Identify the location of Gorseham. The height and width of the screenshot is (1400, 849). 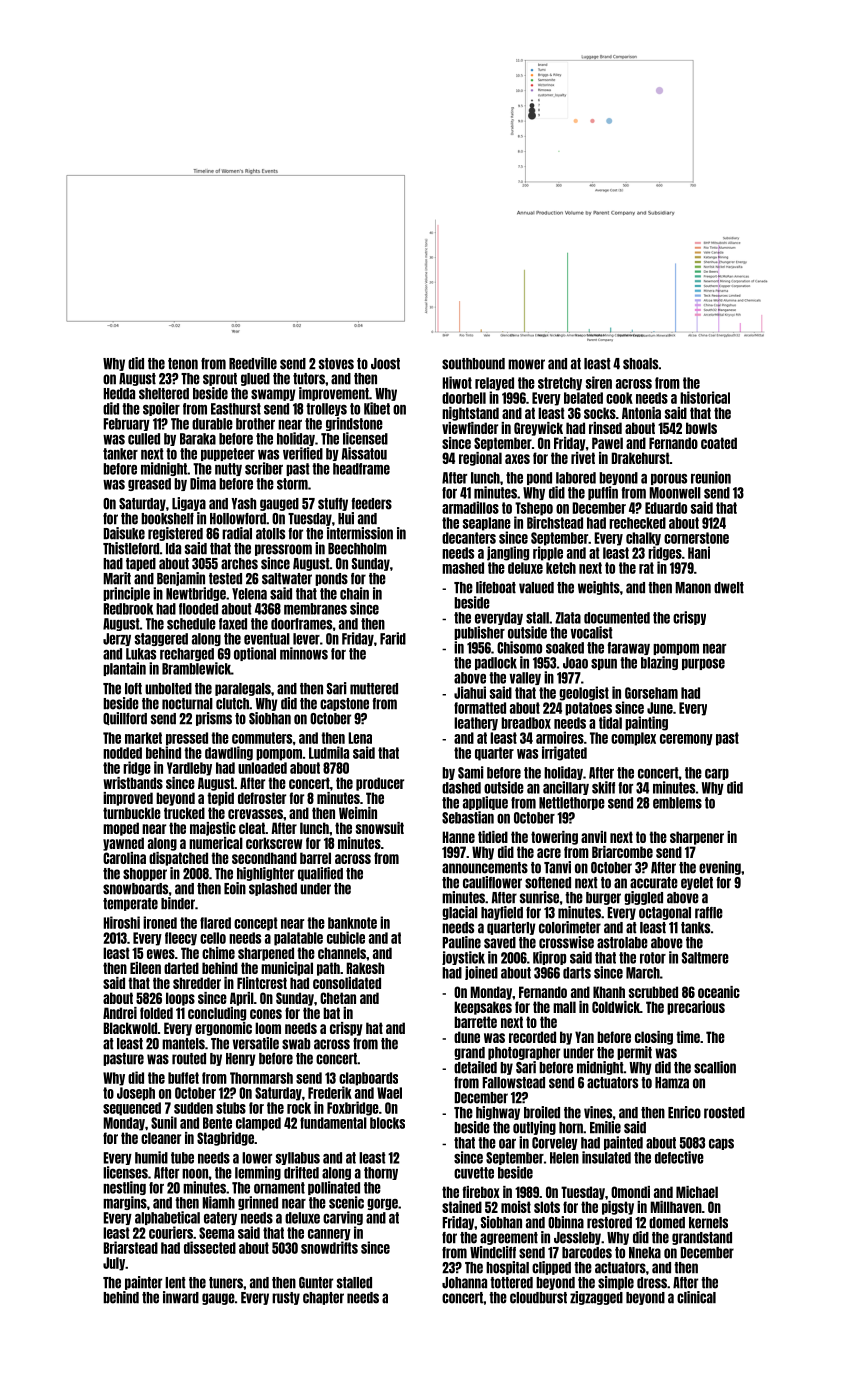
(651, 693).
